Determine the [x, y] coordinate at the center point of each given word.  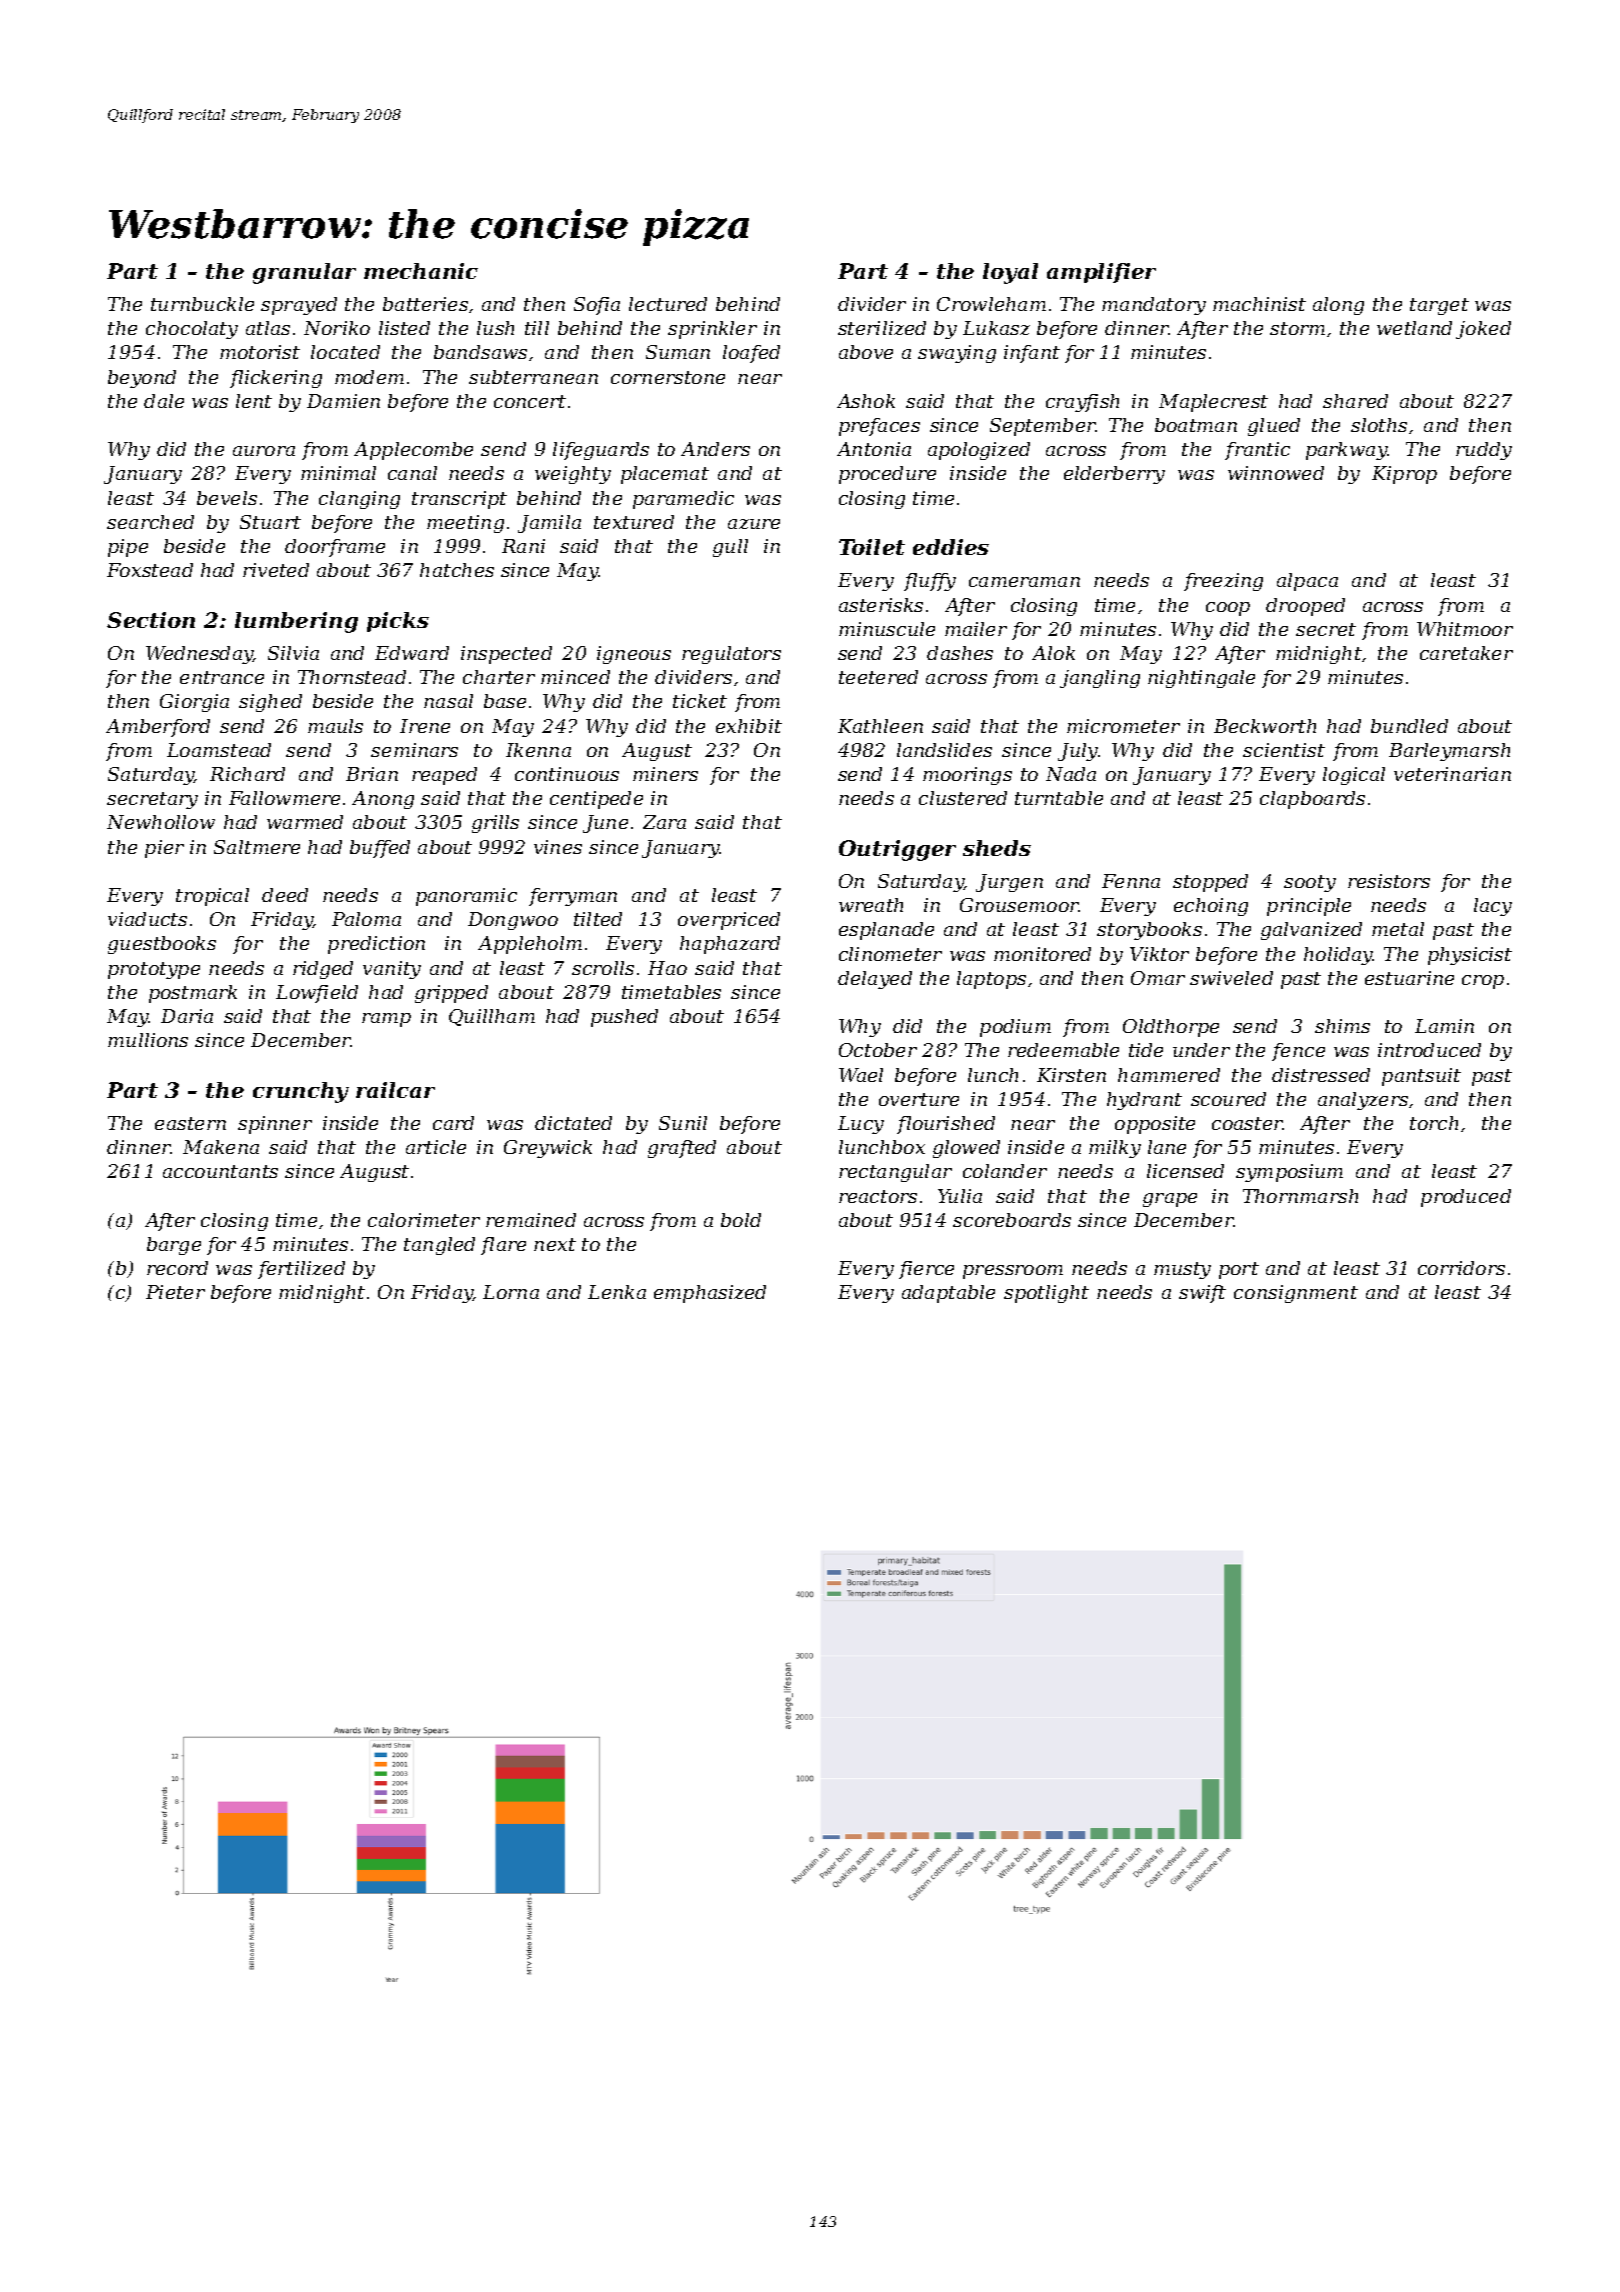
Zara [664, 822]
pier [164, 849]
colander [1005, 1171]
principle [1309, 907]
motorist [260, 352]
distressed [1321, 1075]
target [1439, 306]
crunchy [301, 1092]
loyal [1010, 273]
